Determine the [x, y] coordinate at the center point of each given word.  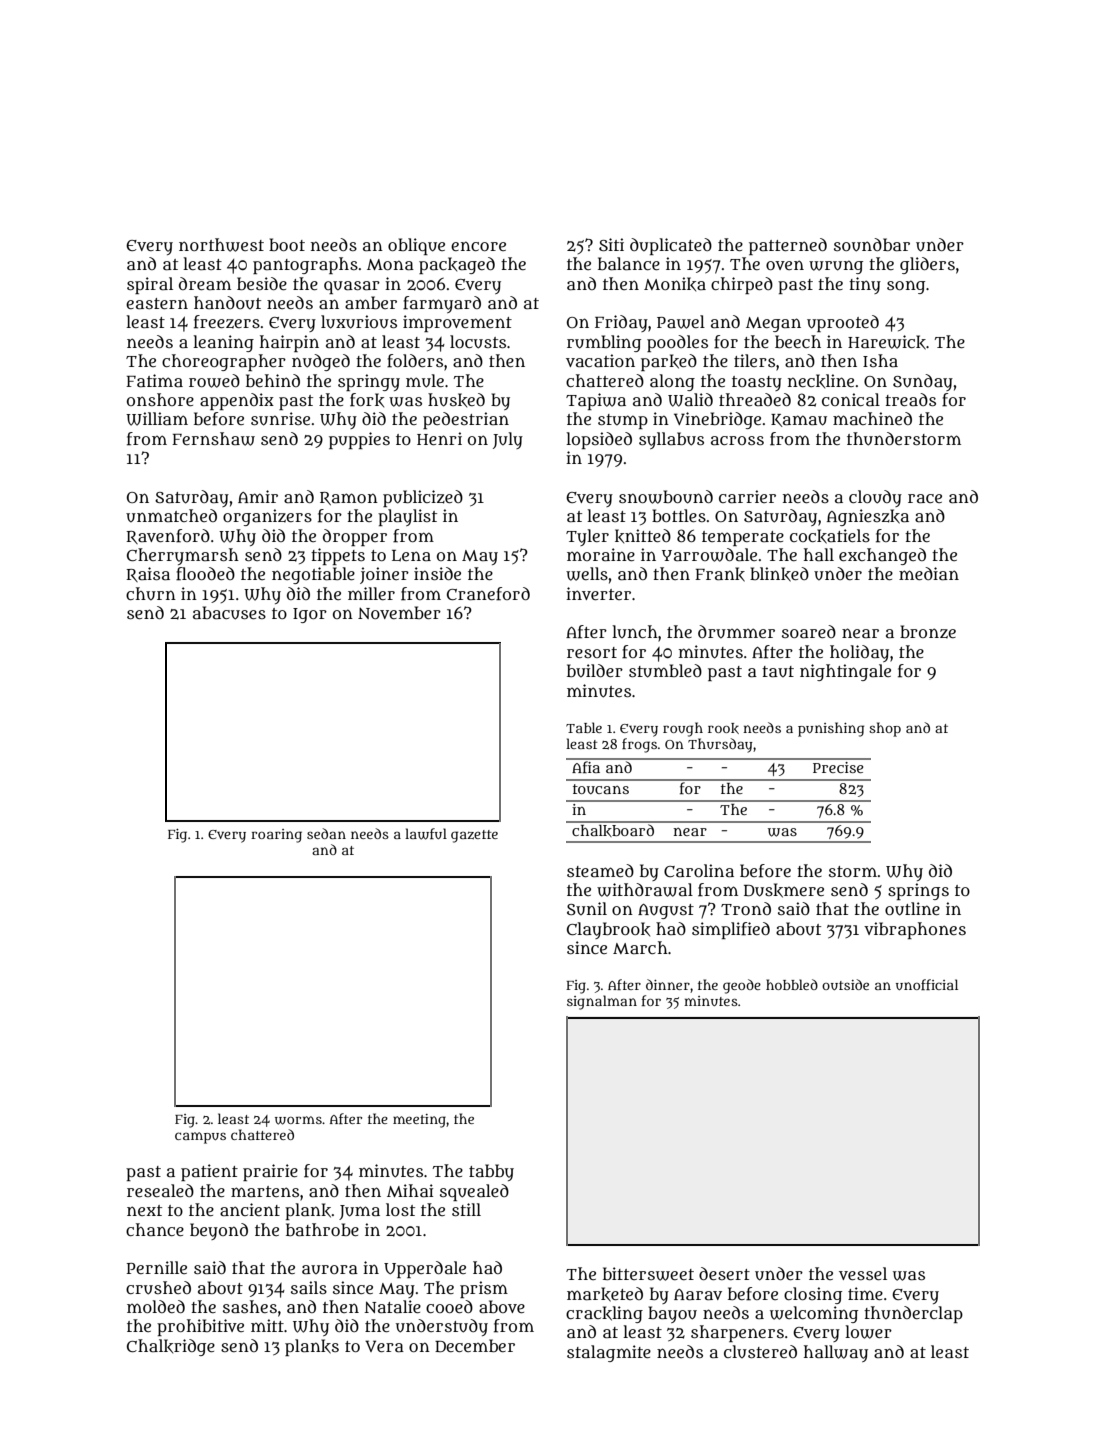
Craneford [488, 594]
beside [262, 283]
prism [484, 1289]
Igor [310, 615]
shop [885, 729]
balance [629, 264]
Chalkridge [171, 1347]
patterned [788, 246]
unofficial [927, 984]
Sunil [587, 908]
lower [868, 1332]
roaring [276, 836]
